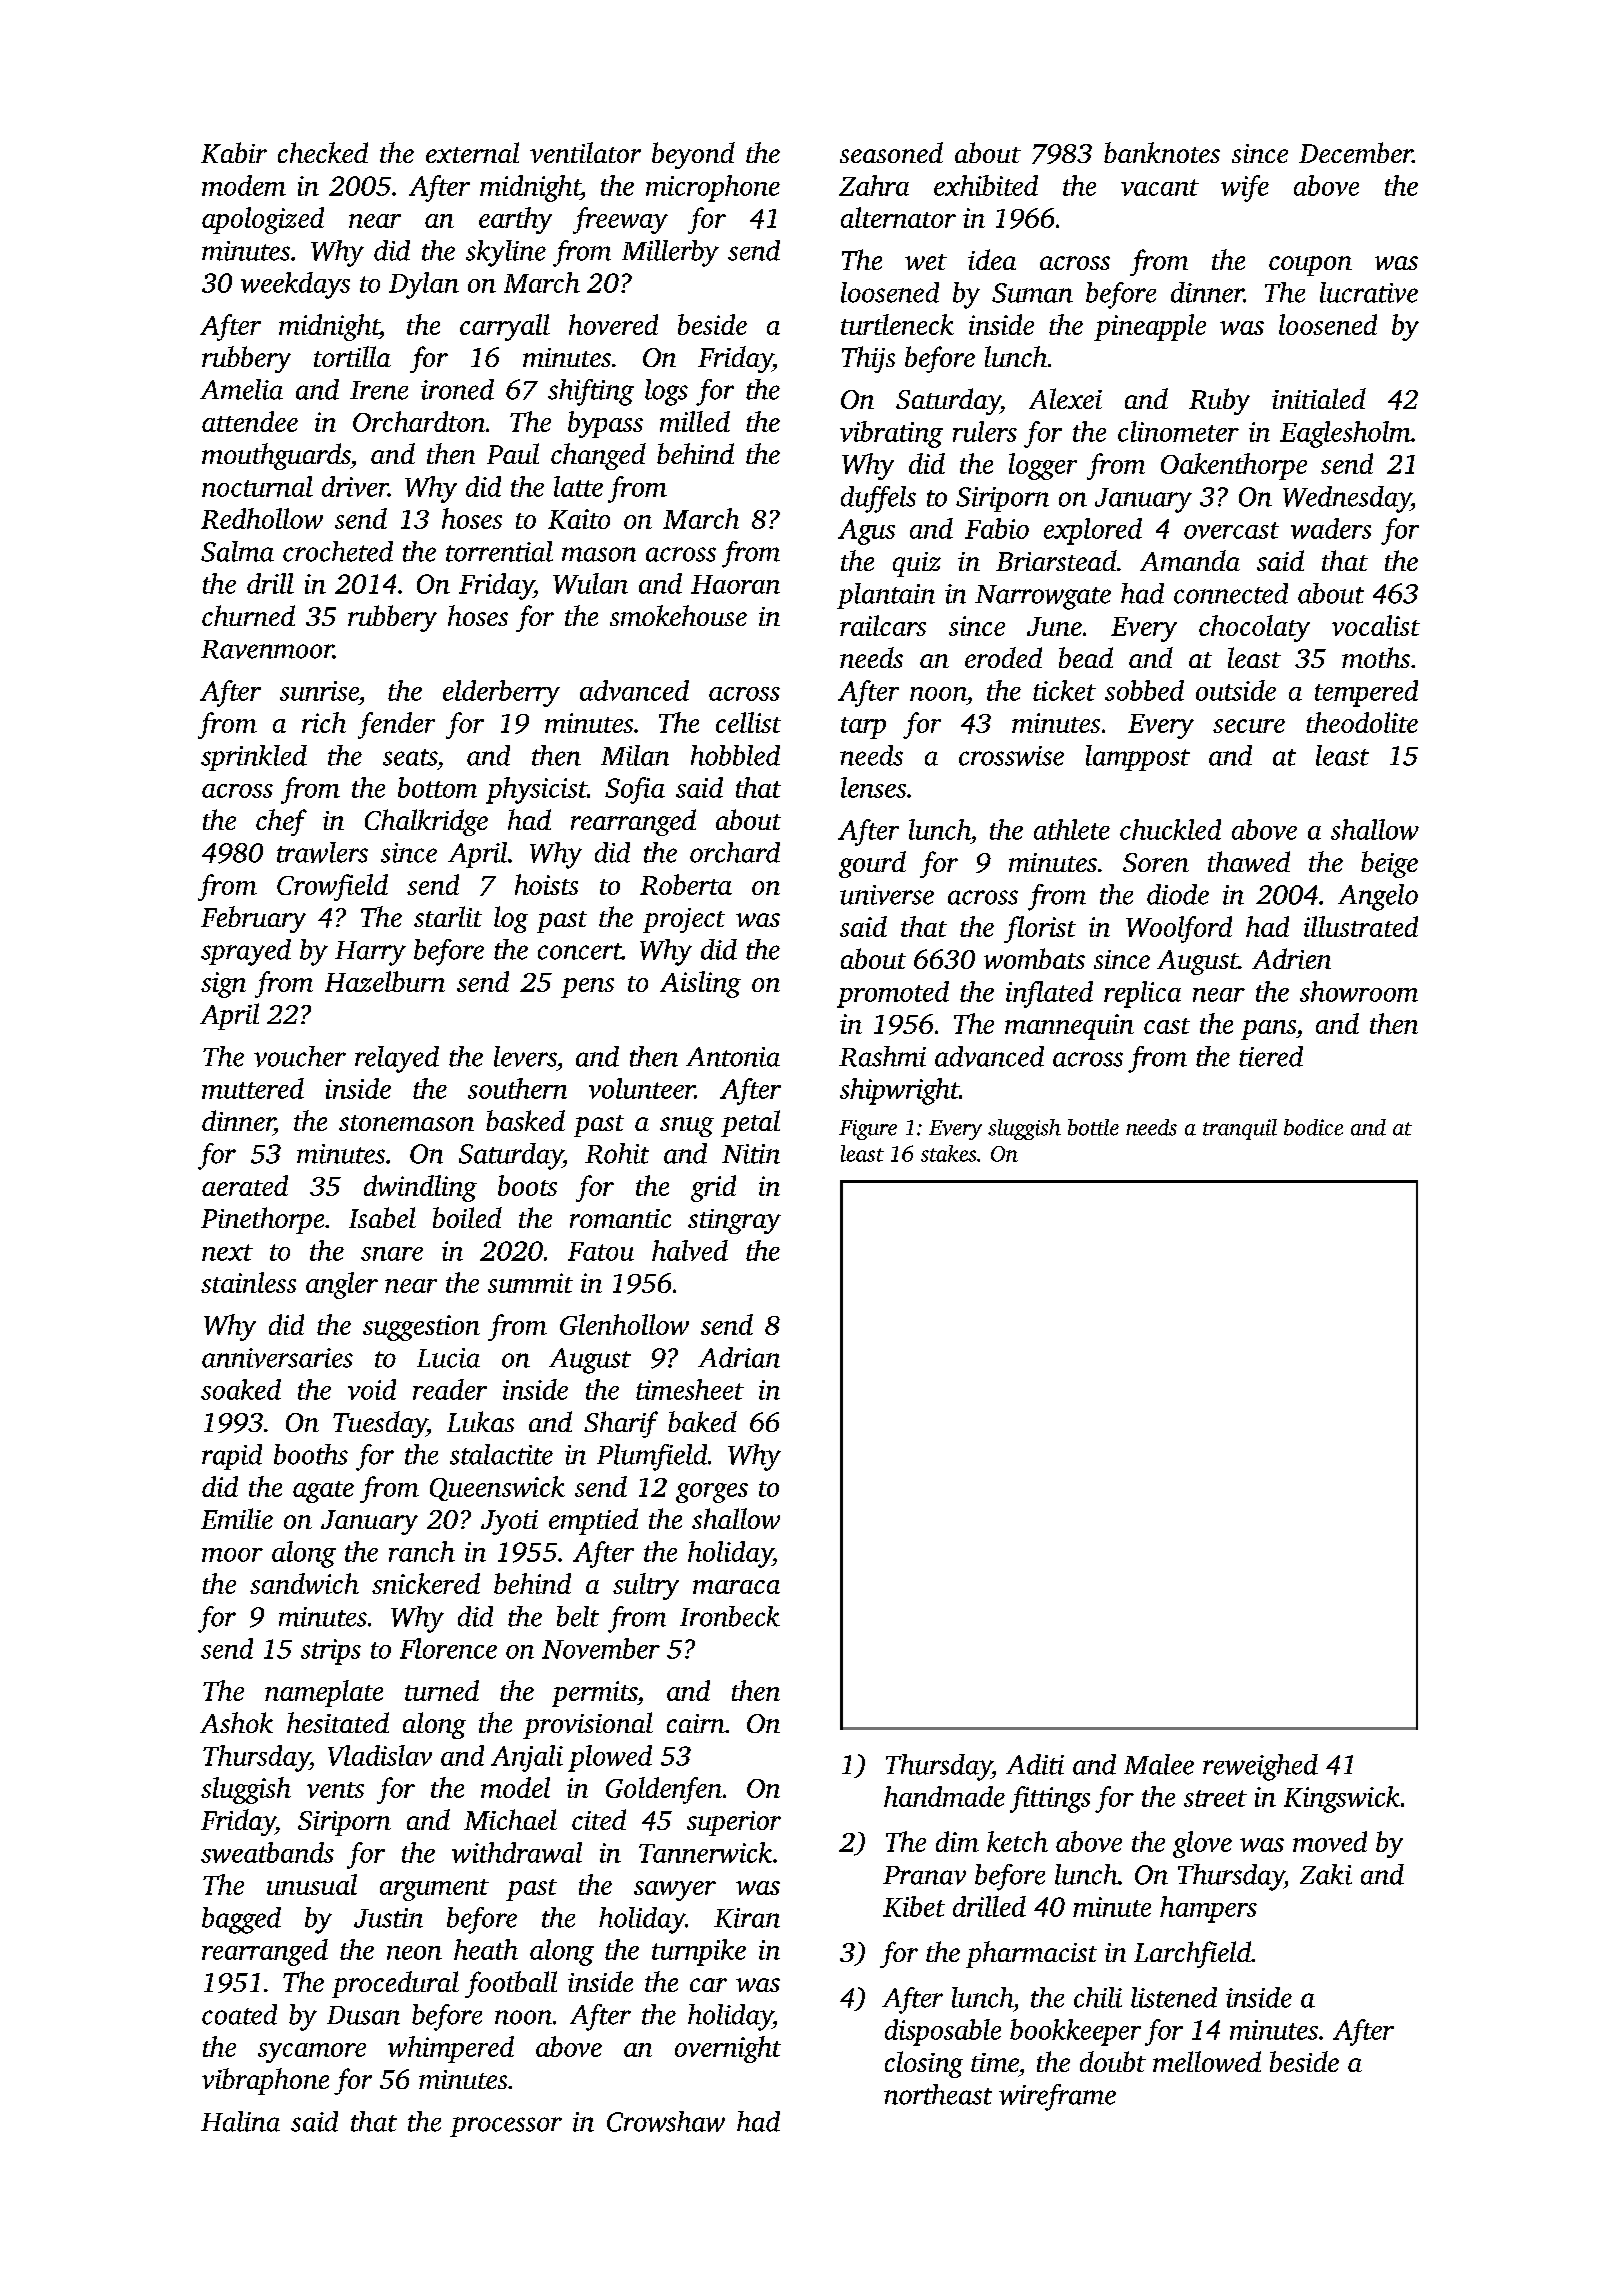 Image resolution: width=1620 pixels, height=2292 pixels. What do you see at coordinates (666, 2121) in the document?
I see `Crowshaw` at bounding box center [666, 2121].
